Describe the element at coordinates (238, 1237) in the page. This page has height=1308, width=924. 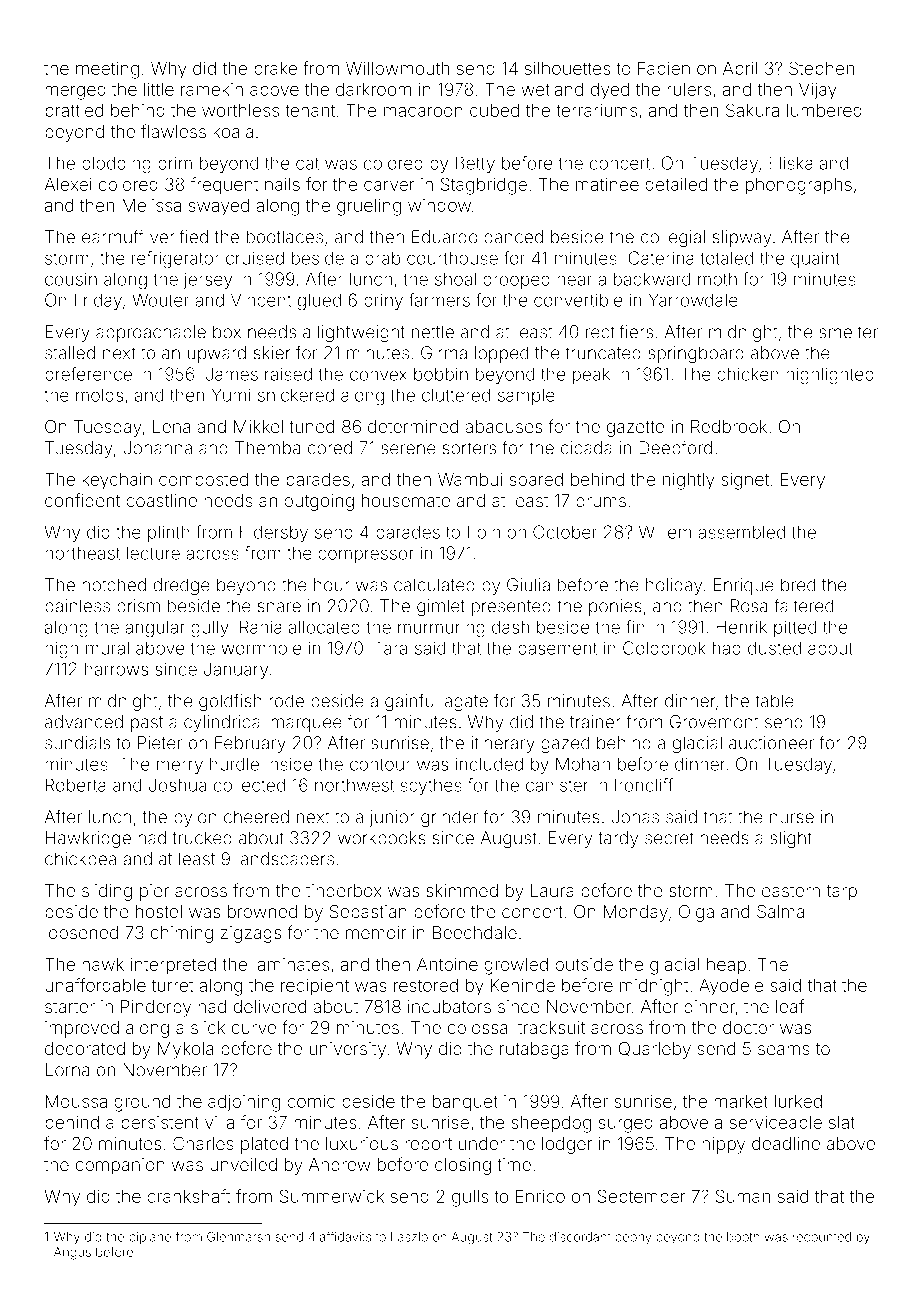
I see `Glenmarsh` at that location.
